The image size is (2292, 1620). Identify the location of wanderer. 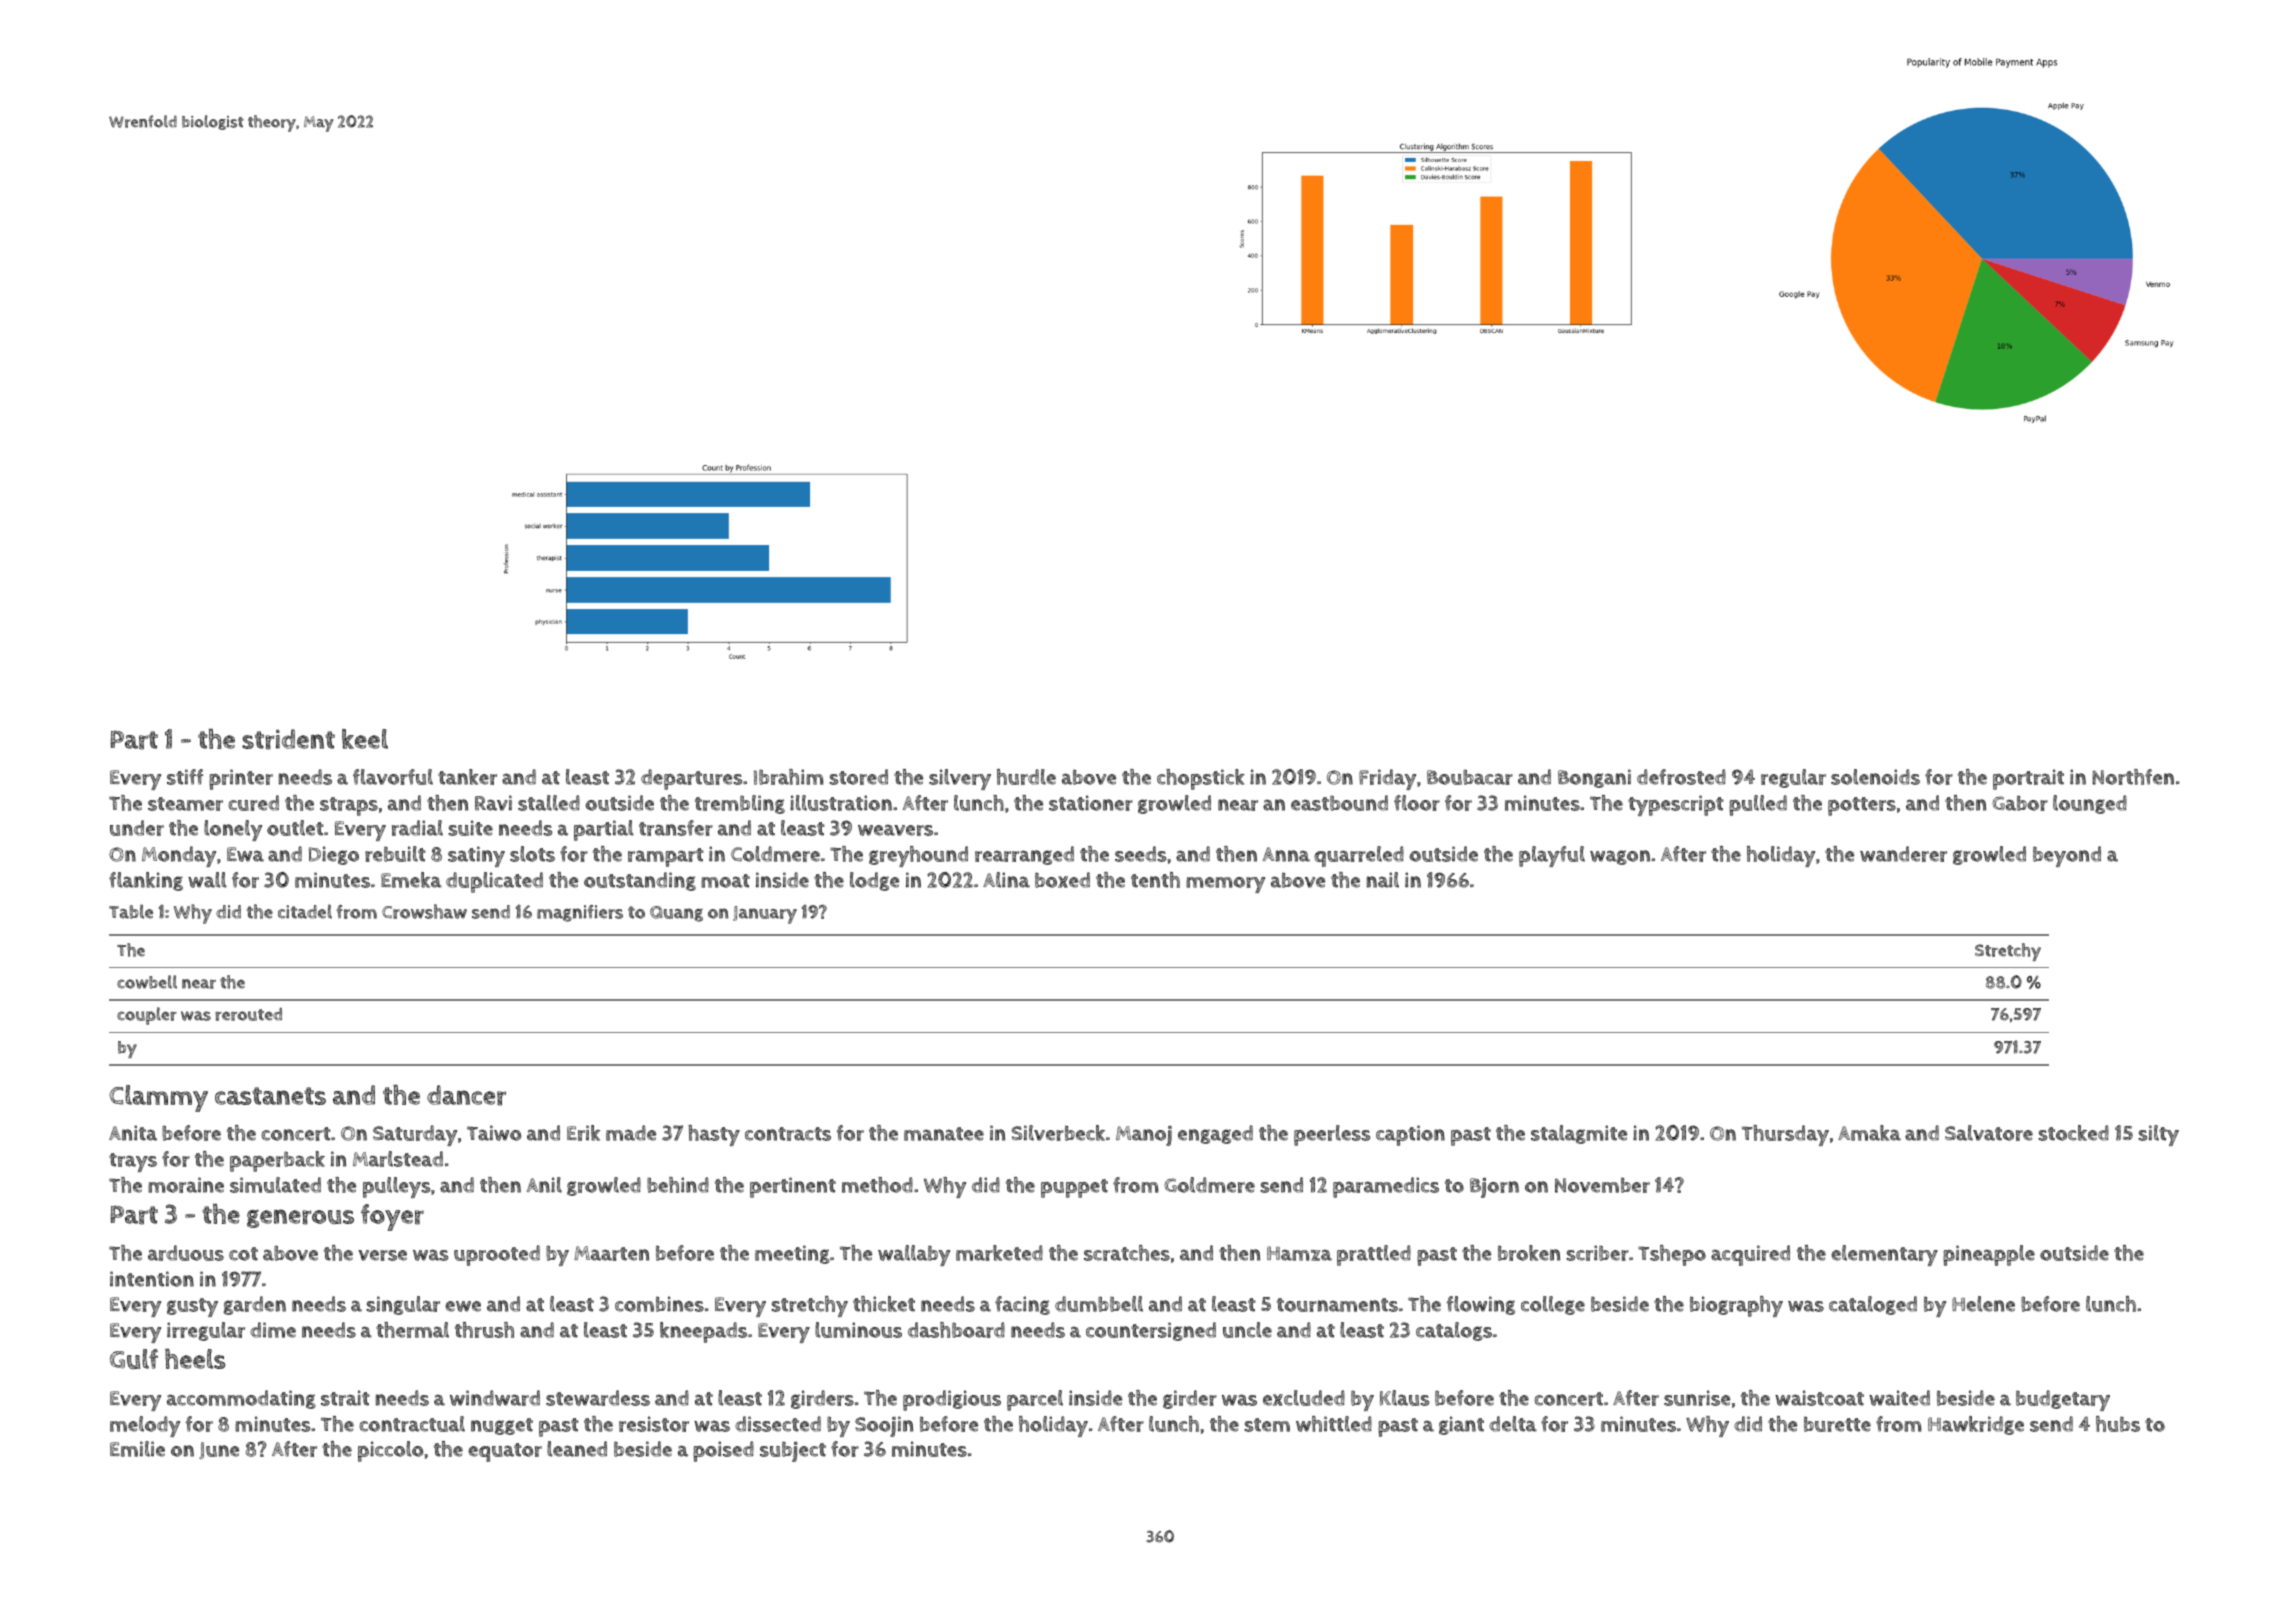
(1903, 854).
